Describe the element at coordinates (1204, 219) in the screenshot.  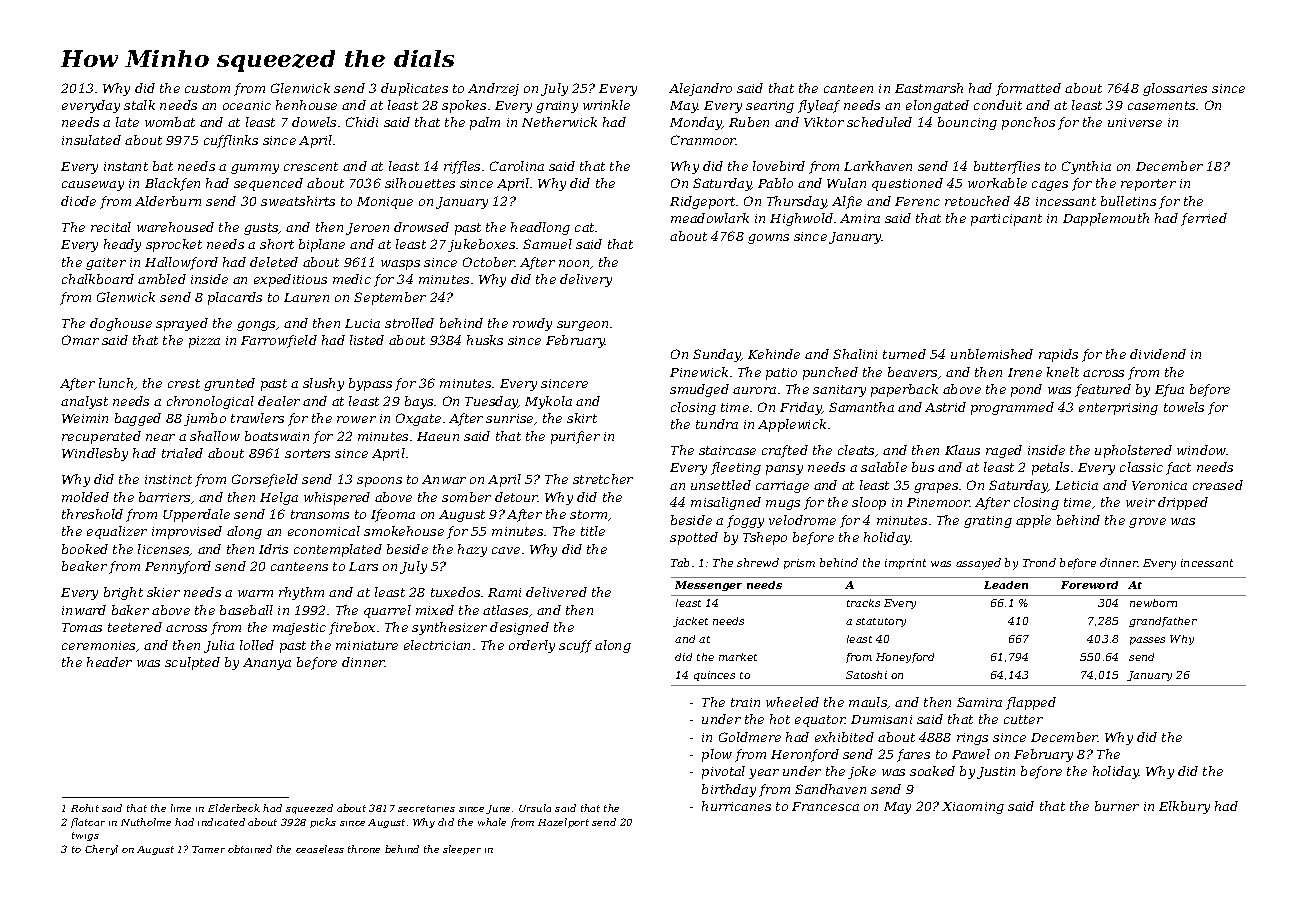
I see `ferried` at that location.
